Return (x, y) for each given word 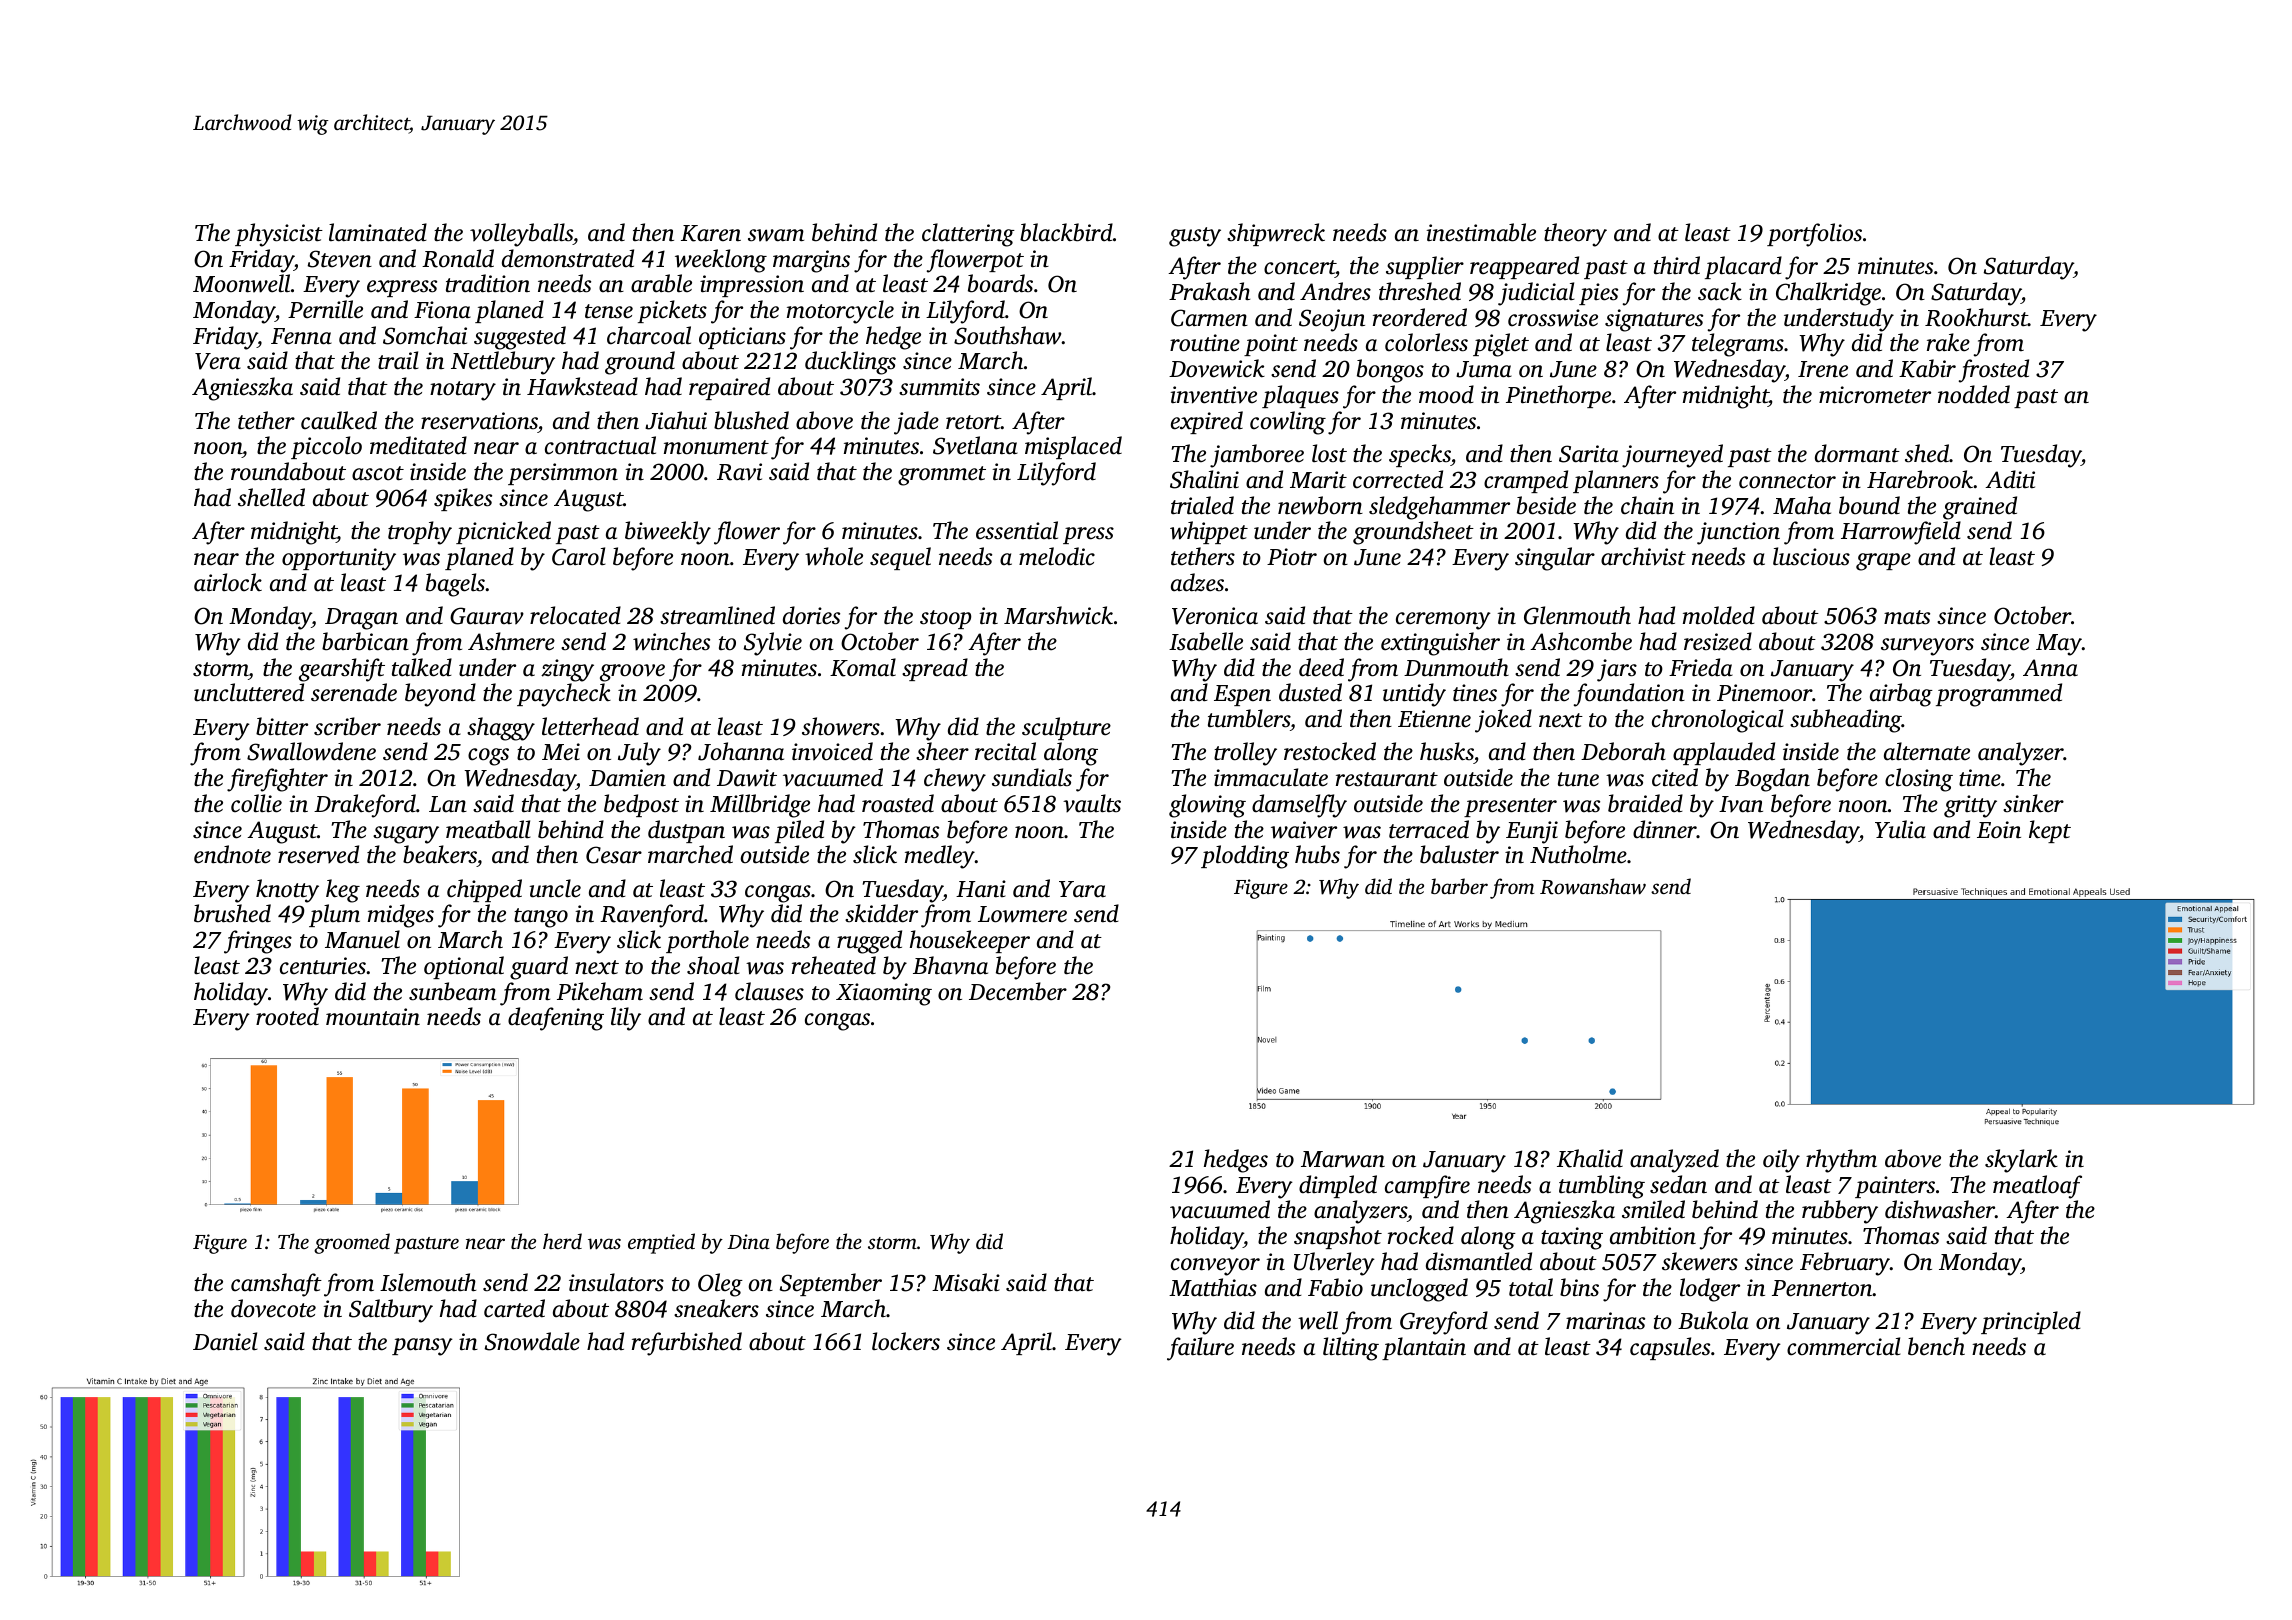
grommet (942, 476)
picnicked (503, 532)
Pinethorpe (1558, 396)
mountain (373, 1017)
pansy (422, 1347)
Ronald (458, 258)
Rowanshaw (1593, 886)
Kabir (1927, 368)
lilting (1351, 1349)
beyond (440, 695)
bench (1936, 1346)
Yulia (1900, 829)
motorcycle (840, 312)
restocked (1330, 751)
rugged (869, 942)
